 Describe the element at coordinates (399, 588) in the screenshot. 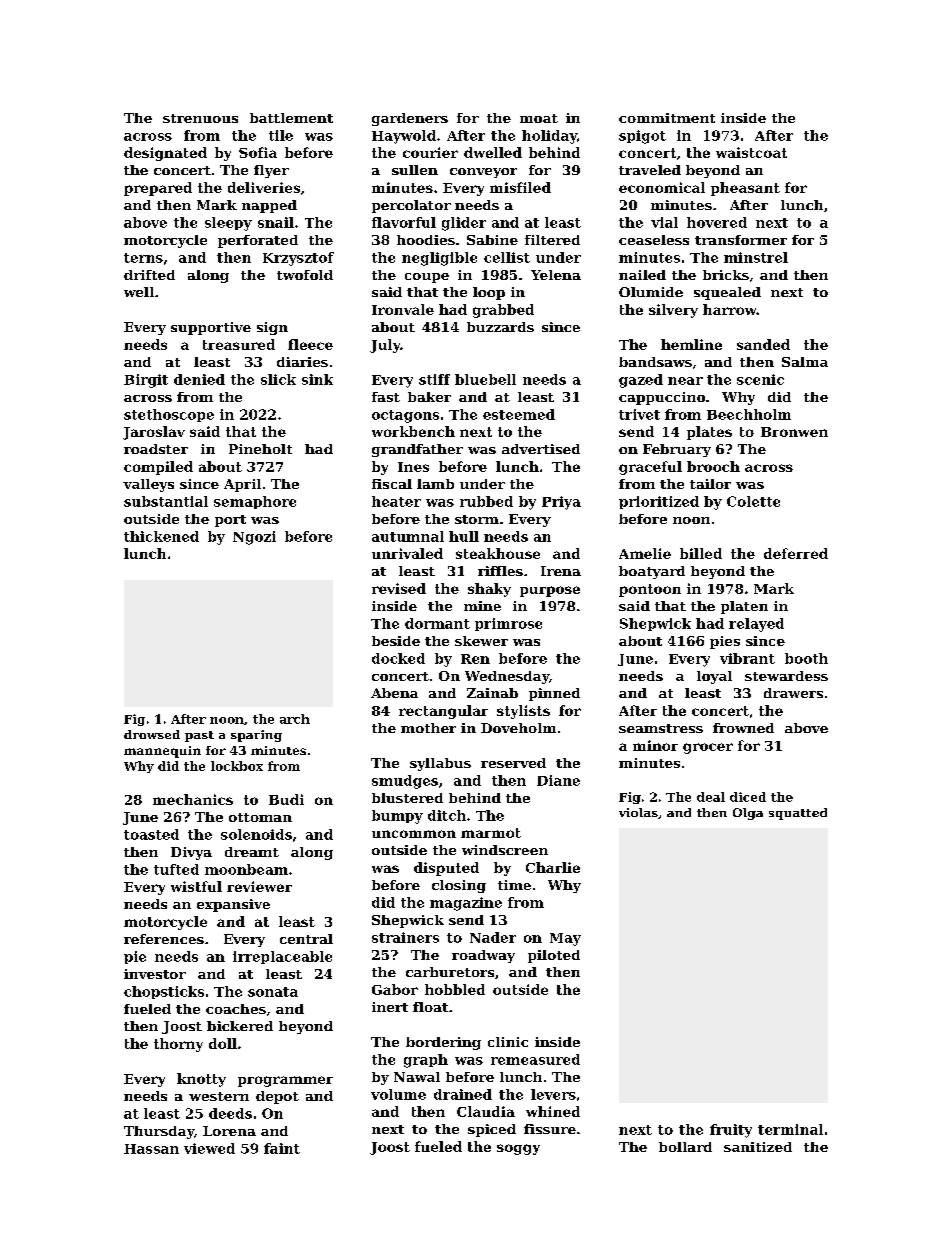

I see `revised` at that location.
